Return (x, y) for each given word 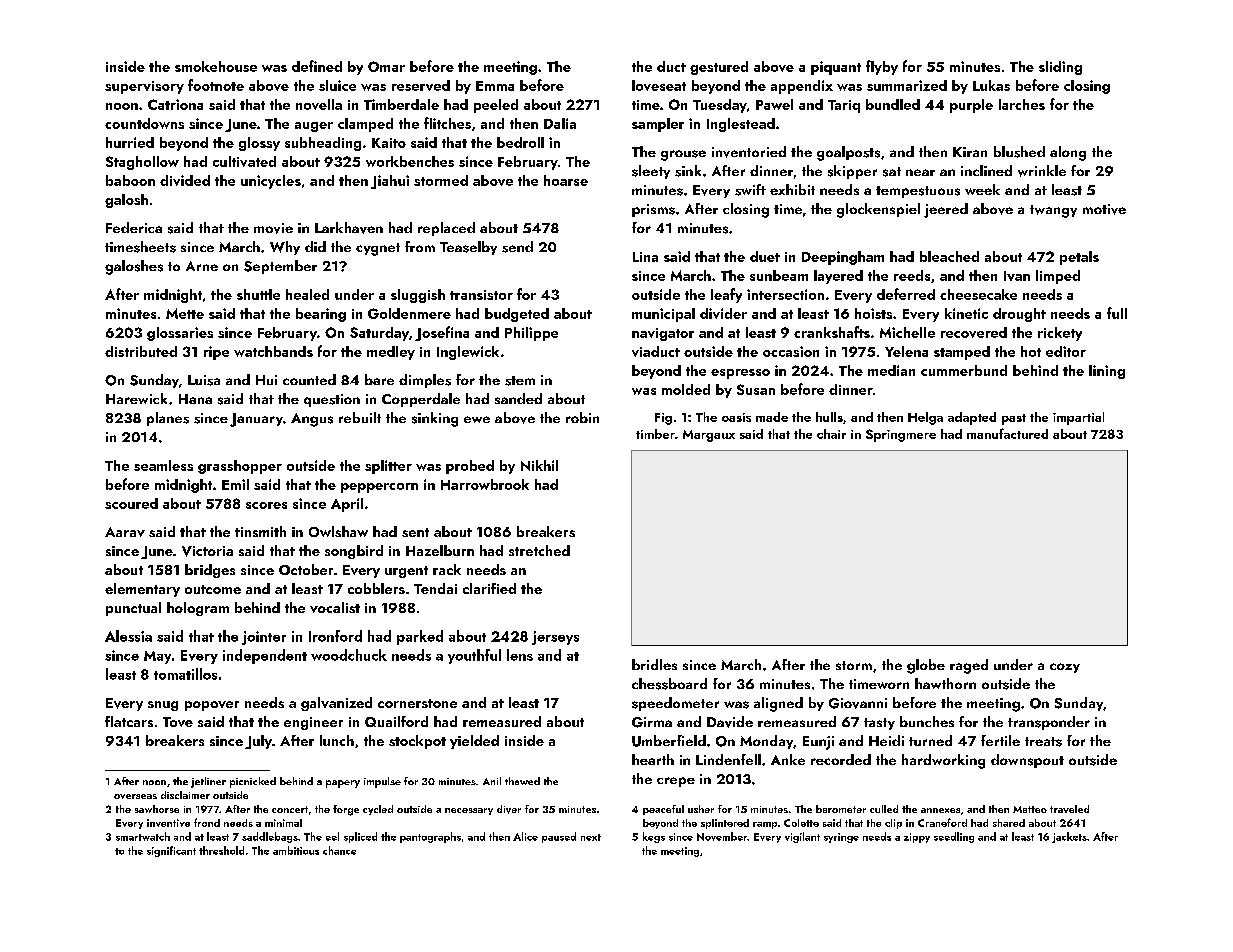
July (258, 742)
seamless (163, 465)
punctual (133, 609)
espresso (740, 374)
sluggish (418, 296)
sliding (1060, 68)
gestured (719, 68)
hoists (873, 313)
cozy (1065, 668)
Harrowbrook (485, 484)
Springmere (901, 435)
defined (317, 66)
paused (559, 837)
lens (520, 655)
